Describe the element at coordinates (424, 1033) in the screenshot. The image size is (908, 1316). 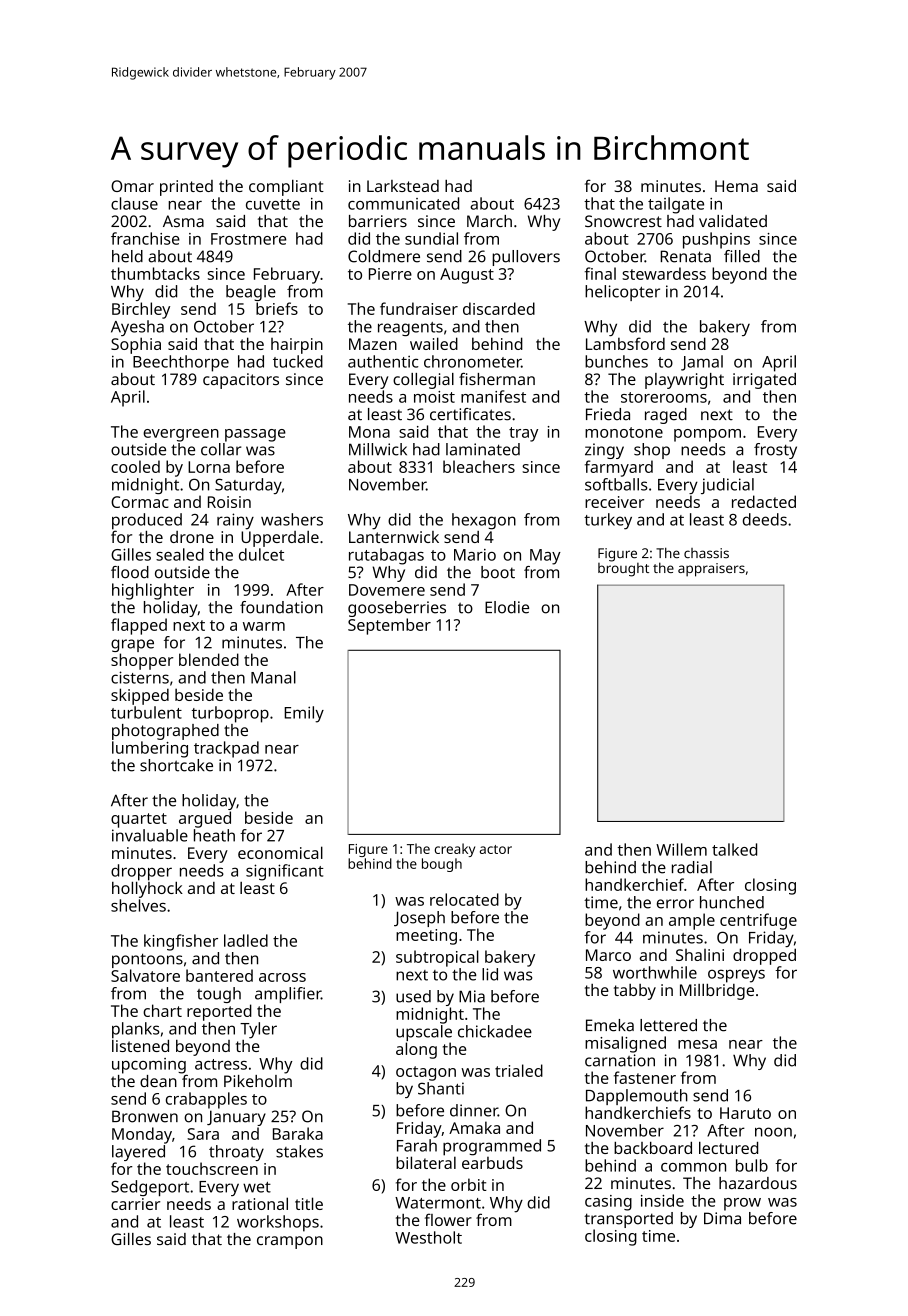
I see `upscale` at that location.
